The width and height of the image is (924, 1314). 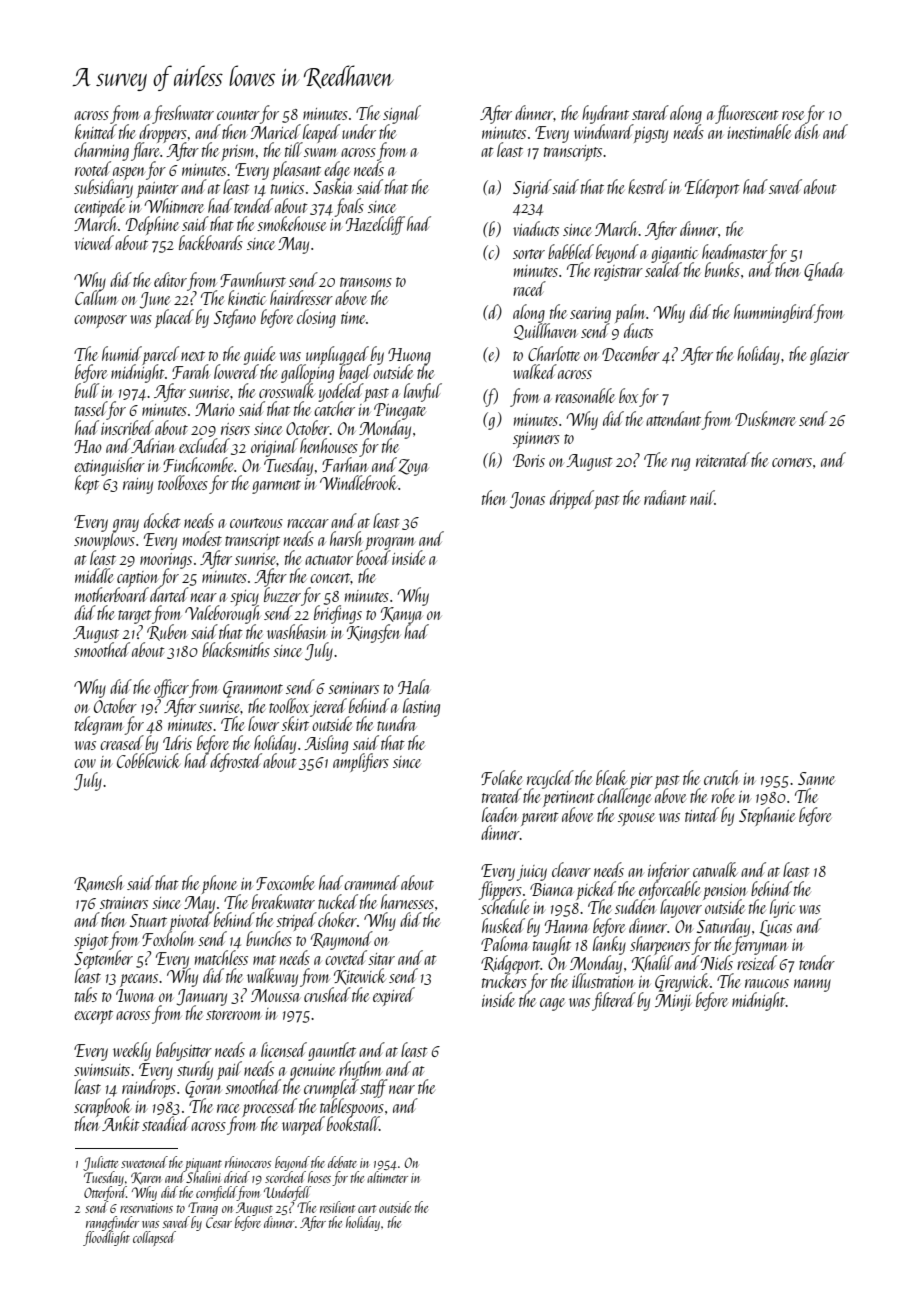 What do you see at coordinates (366, 282) in the image?
I see `transoms` at bounding box center [366, 282].
